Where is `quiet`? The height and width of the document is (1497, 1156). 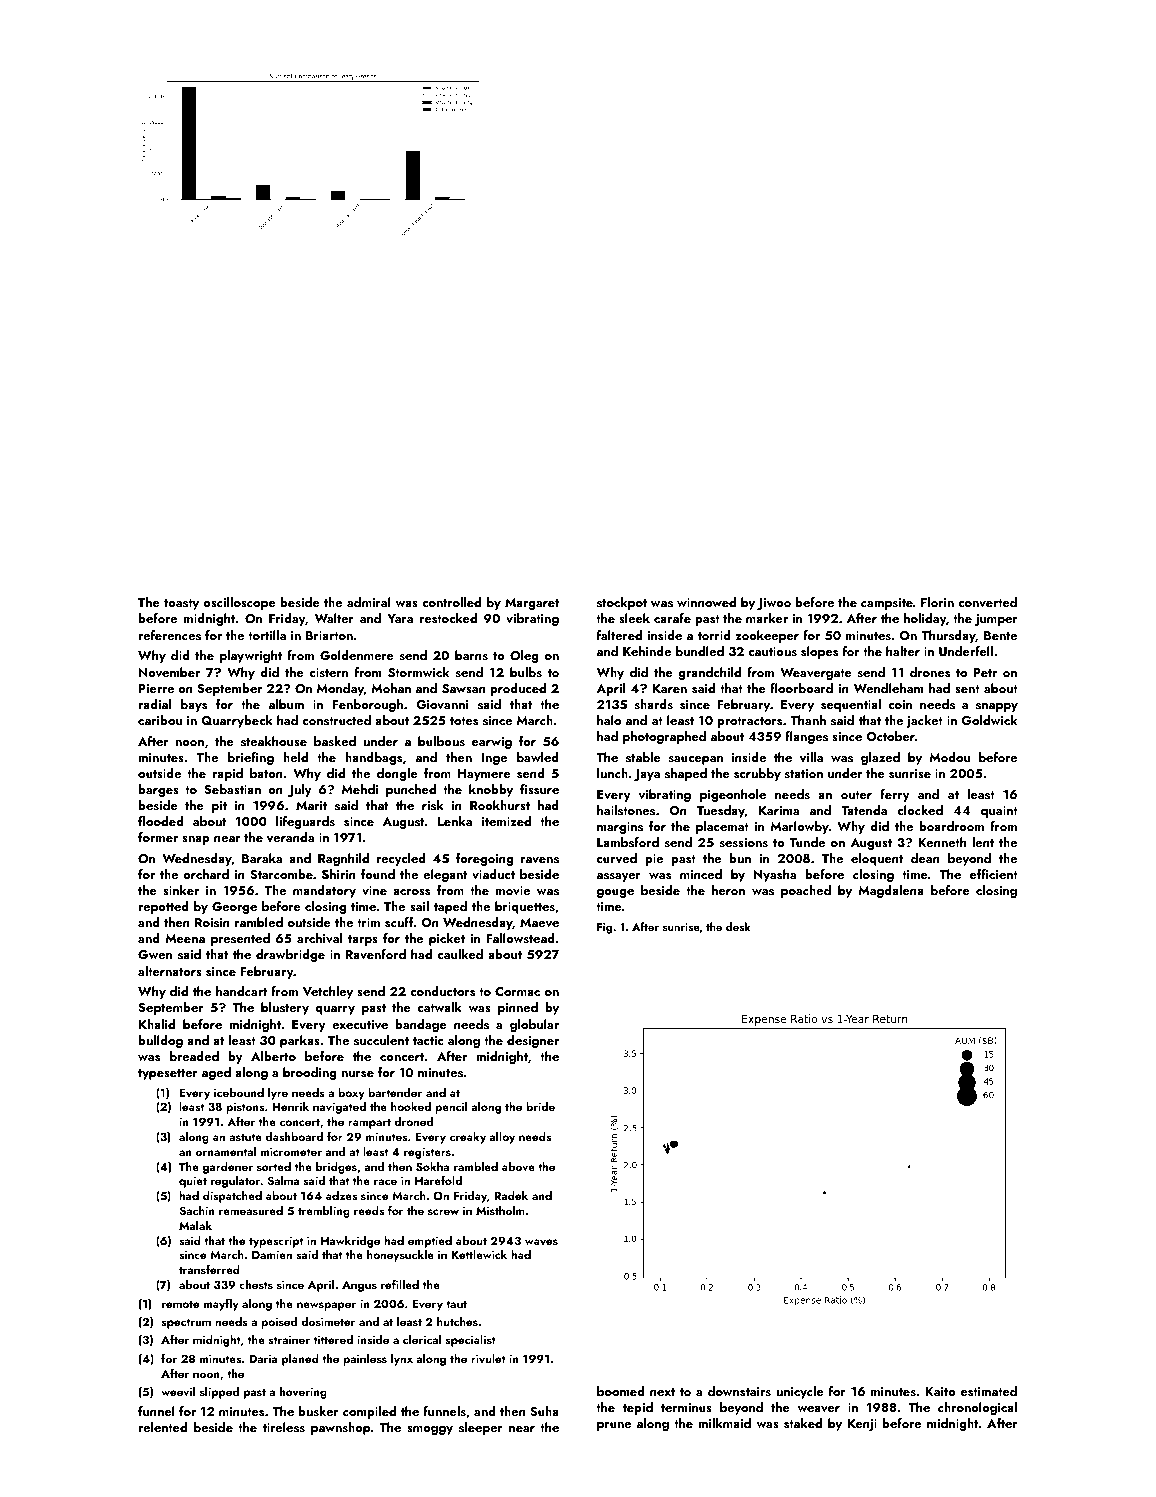
quiet is located at coordinates (193, 1182).
